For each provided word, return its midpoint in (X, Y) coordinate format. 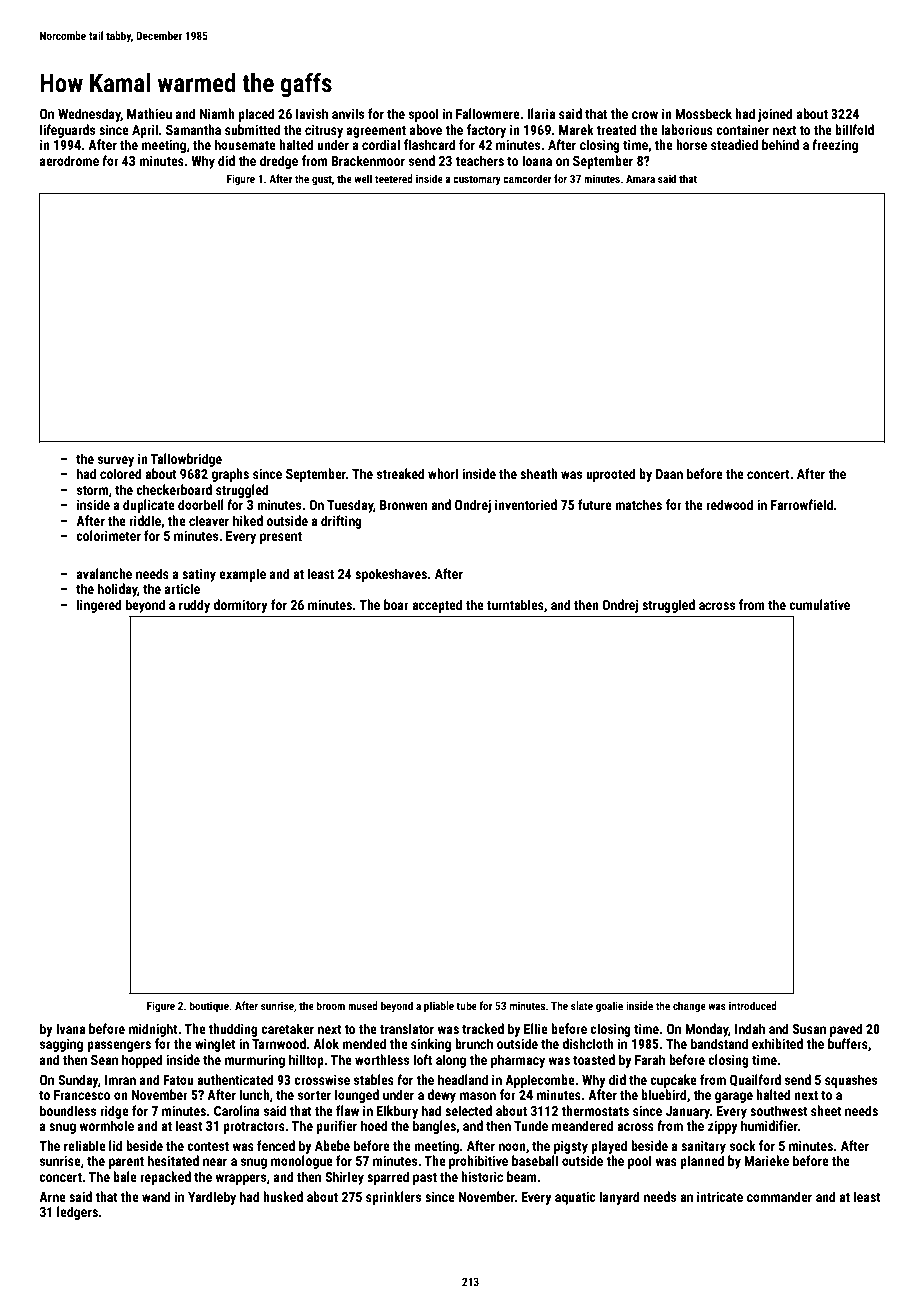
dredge (279, 162)
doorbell (201, 504)
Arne (52, 1197)
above (426, 129)
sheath (539, 473)
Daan (669, 474)
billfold (854, 129)
